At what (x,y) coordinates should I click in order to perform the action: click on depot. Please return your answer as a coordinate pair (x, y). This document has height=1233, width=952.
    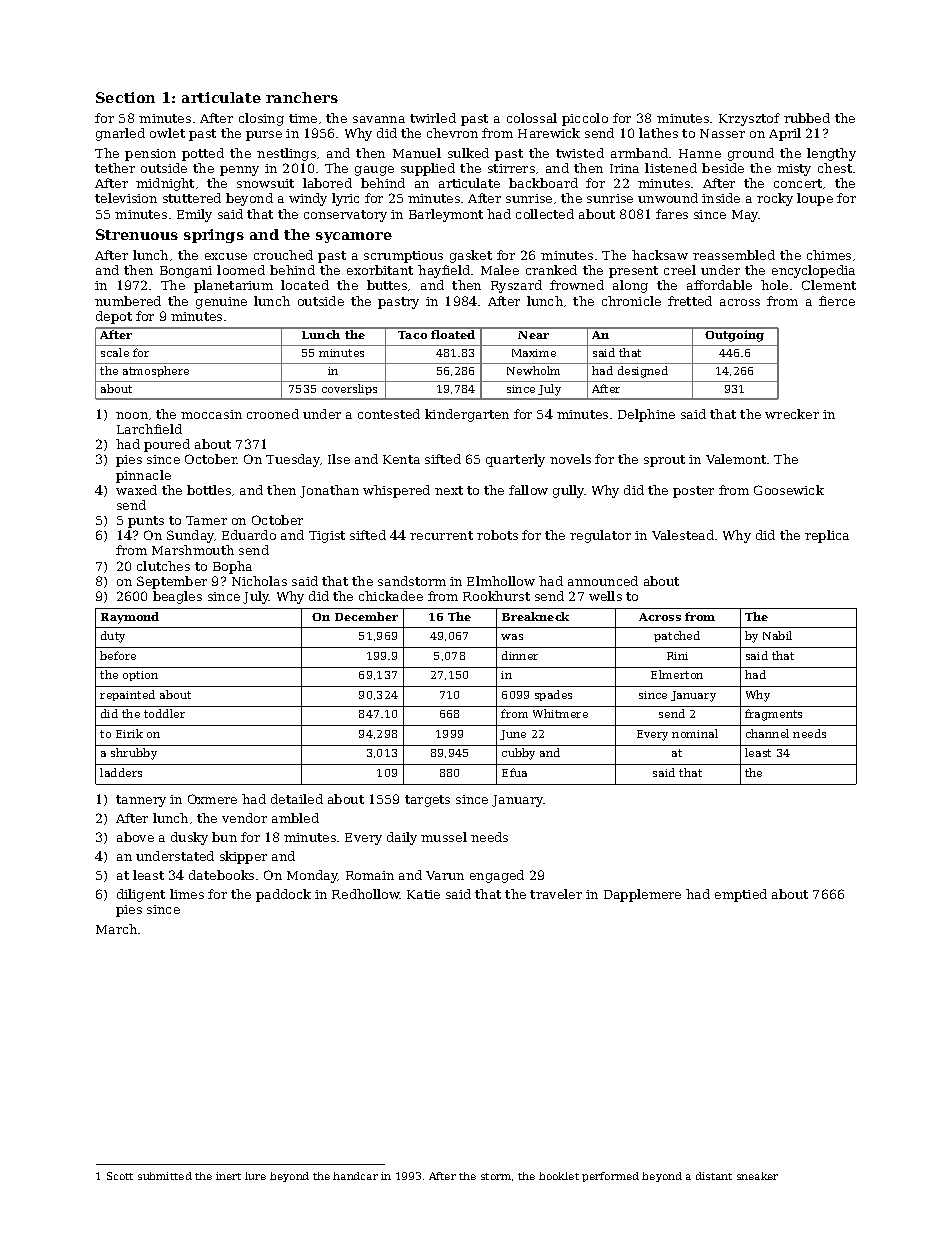
    Looking at the image, I should click on (114, 317).
